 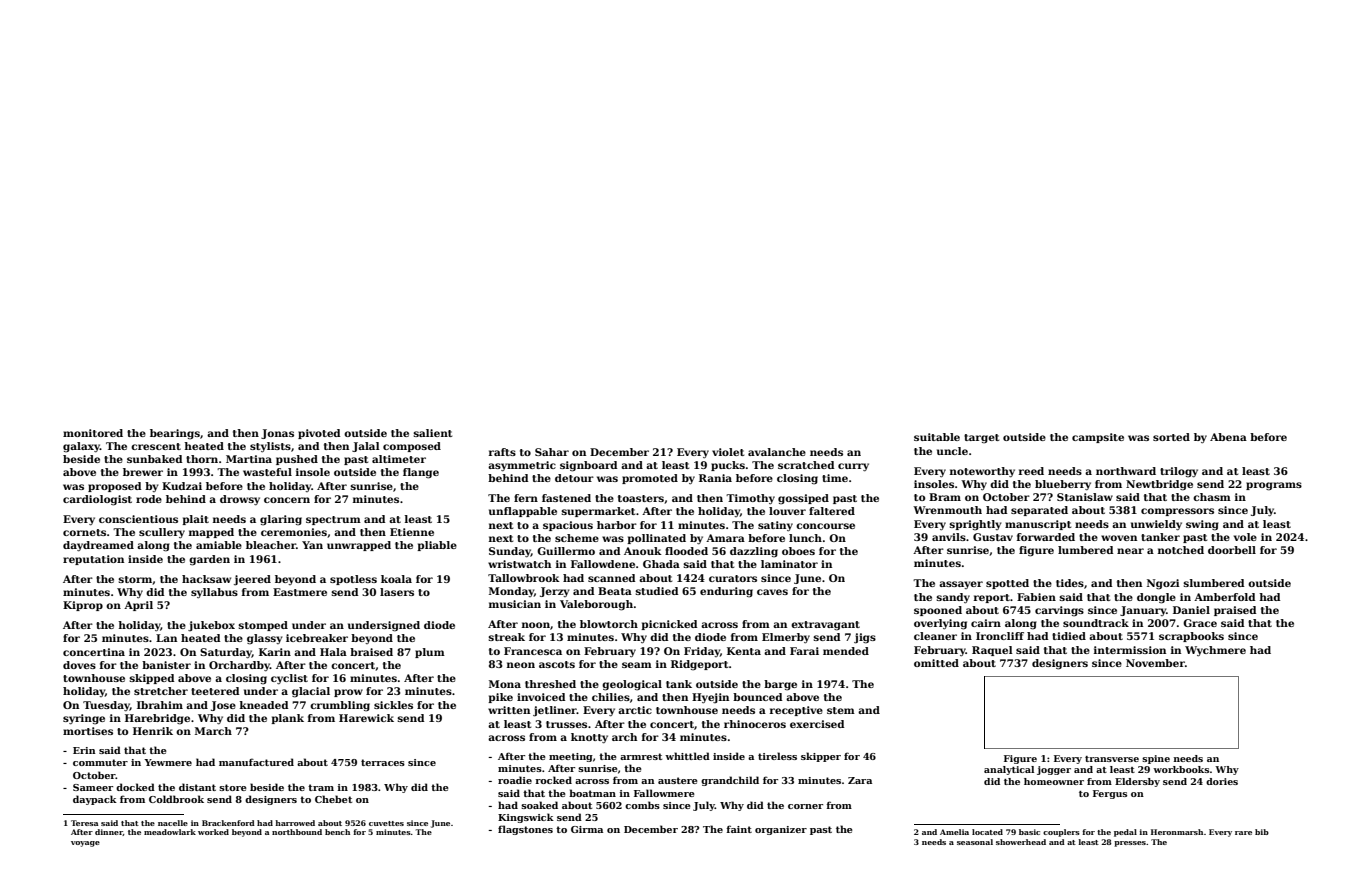 What do you see at coordinates (412, 532) in the screenshot?
I see `Etienne` at bounding box center [412, 532].
